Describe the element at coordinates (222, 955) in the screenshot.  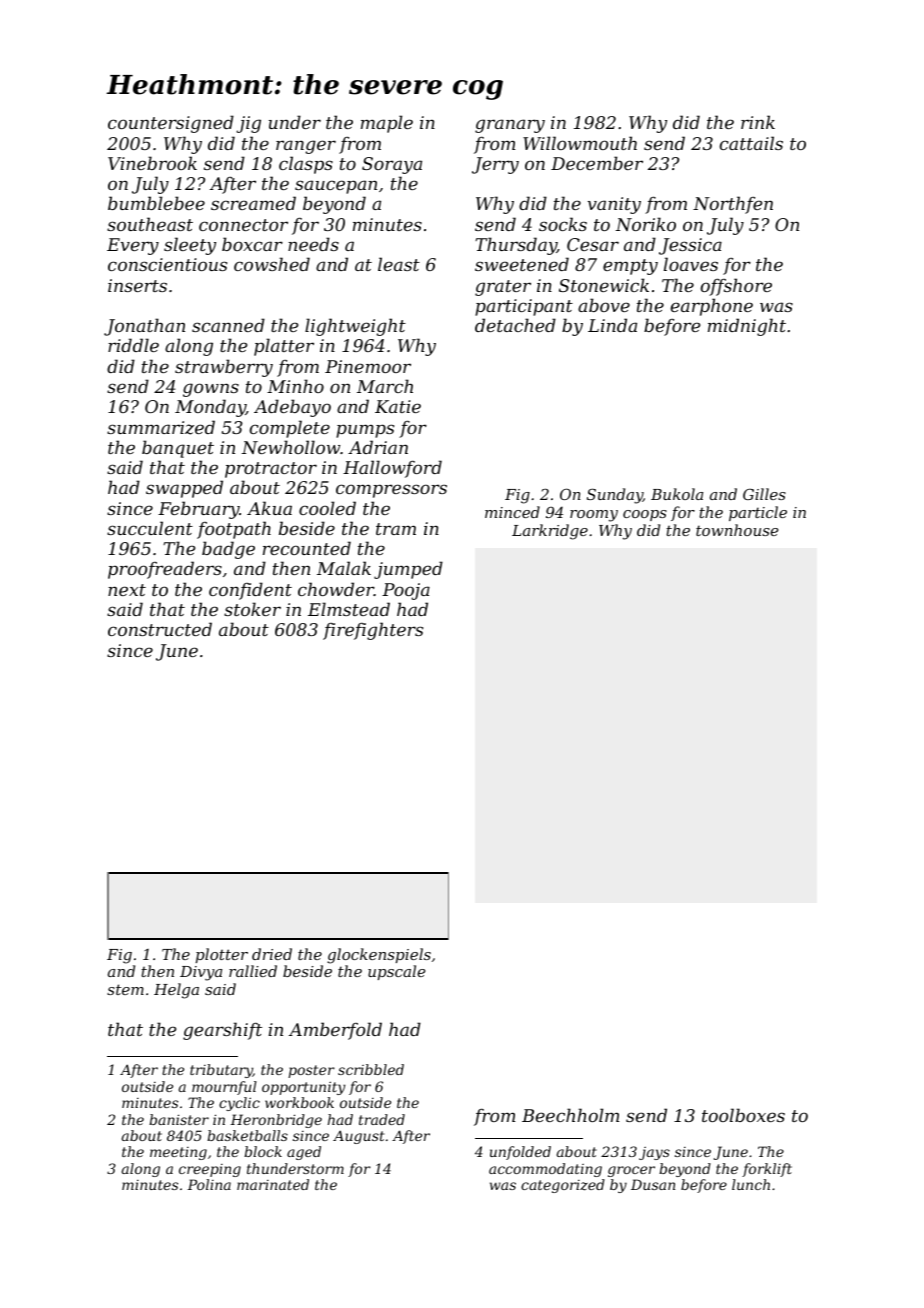
I see `plotter` at that location.
